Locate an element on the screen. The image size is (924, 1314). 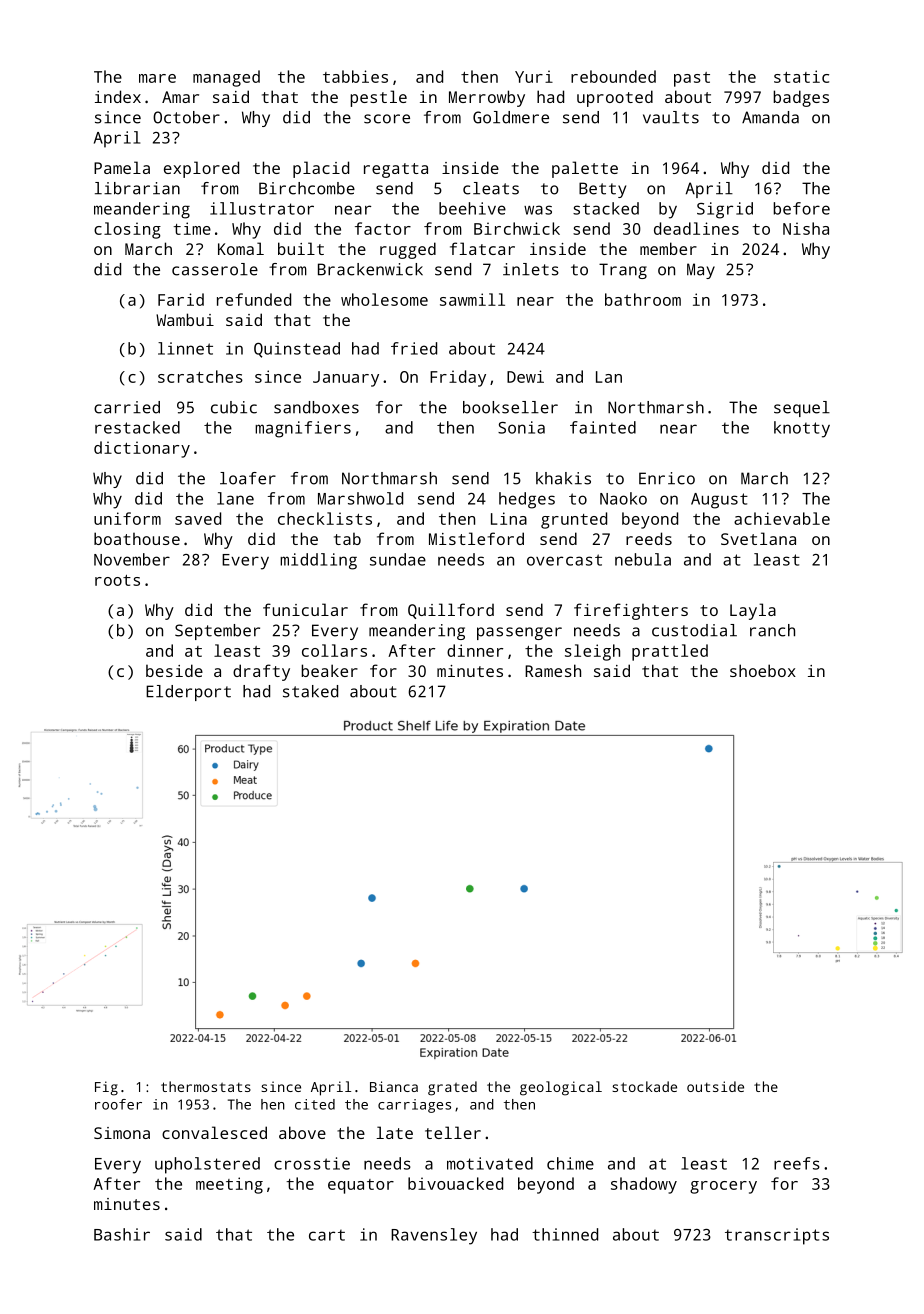
shadowy is located at coordinates (644, 1185).
